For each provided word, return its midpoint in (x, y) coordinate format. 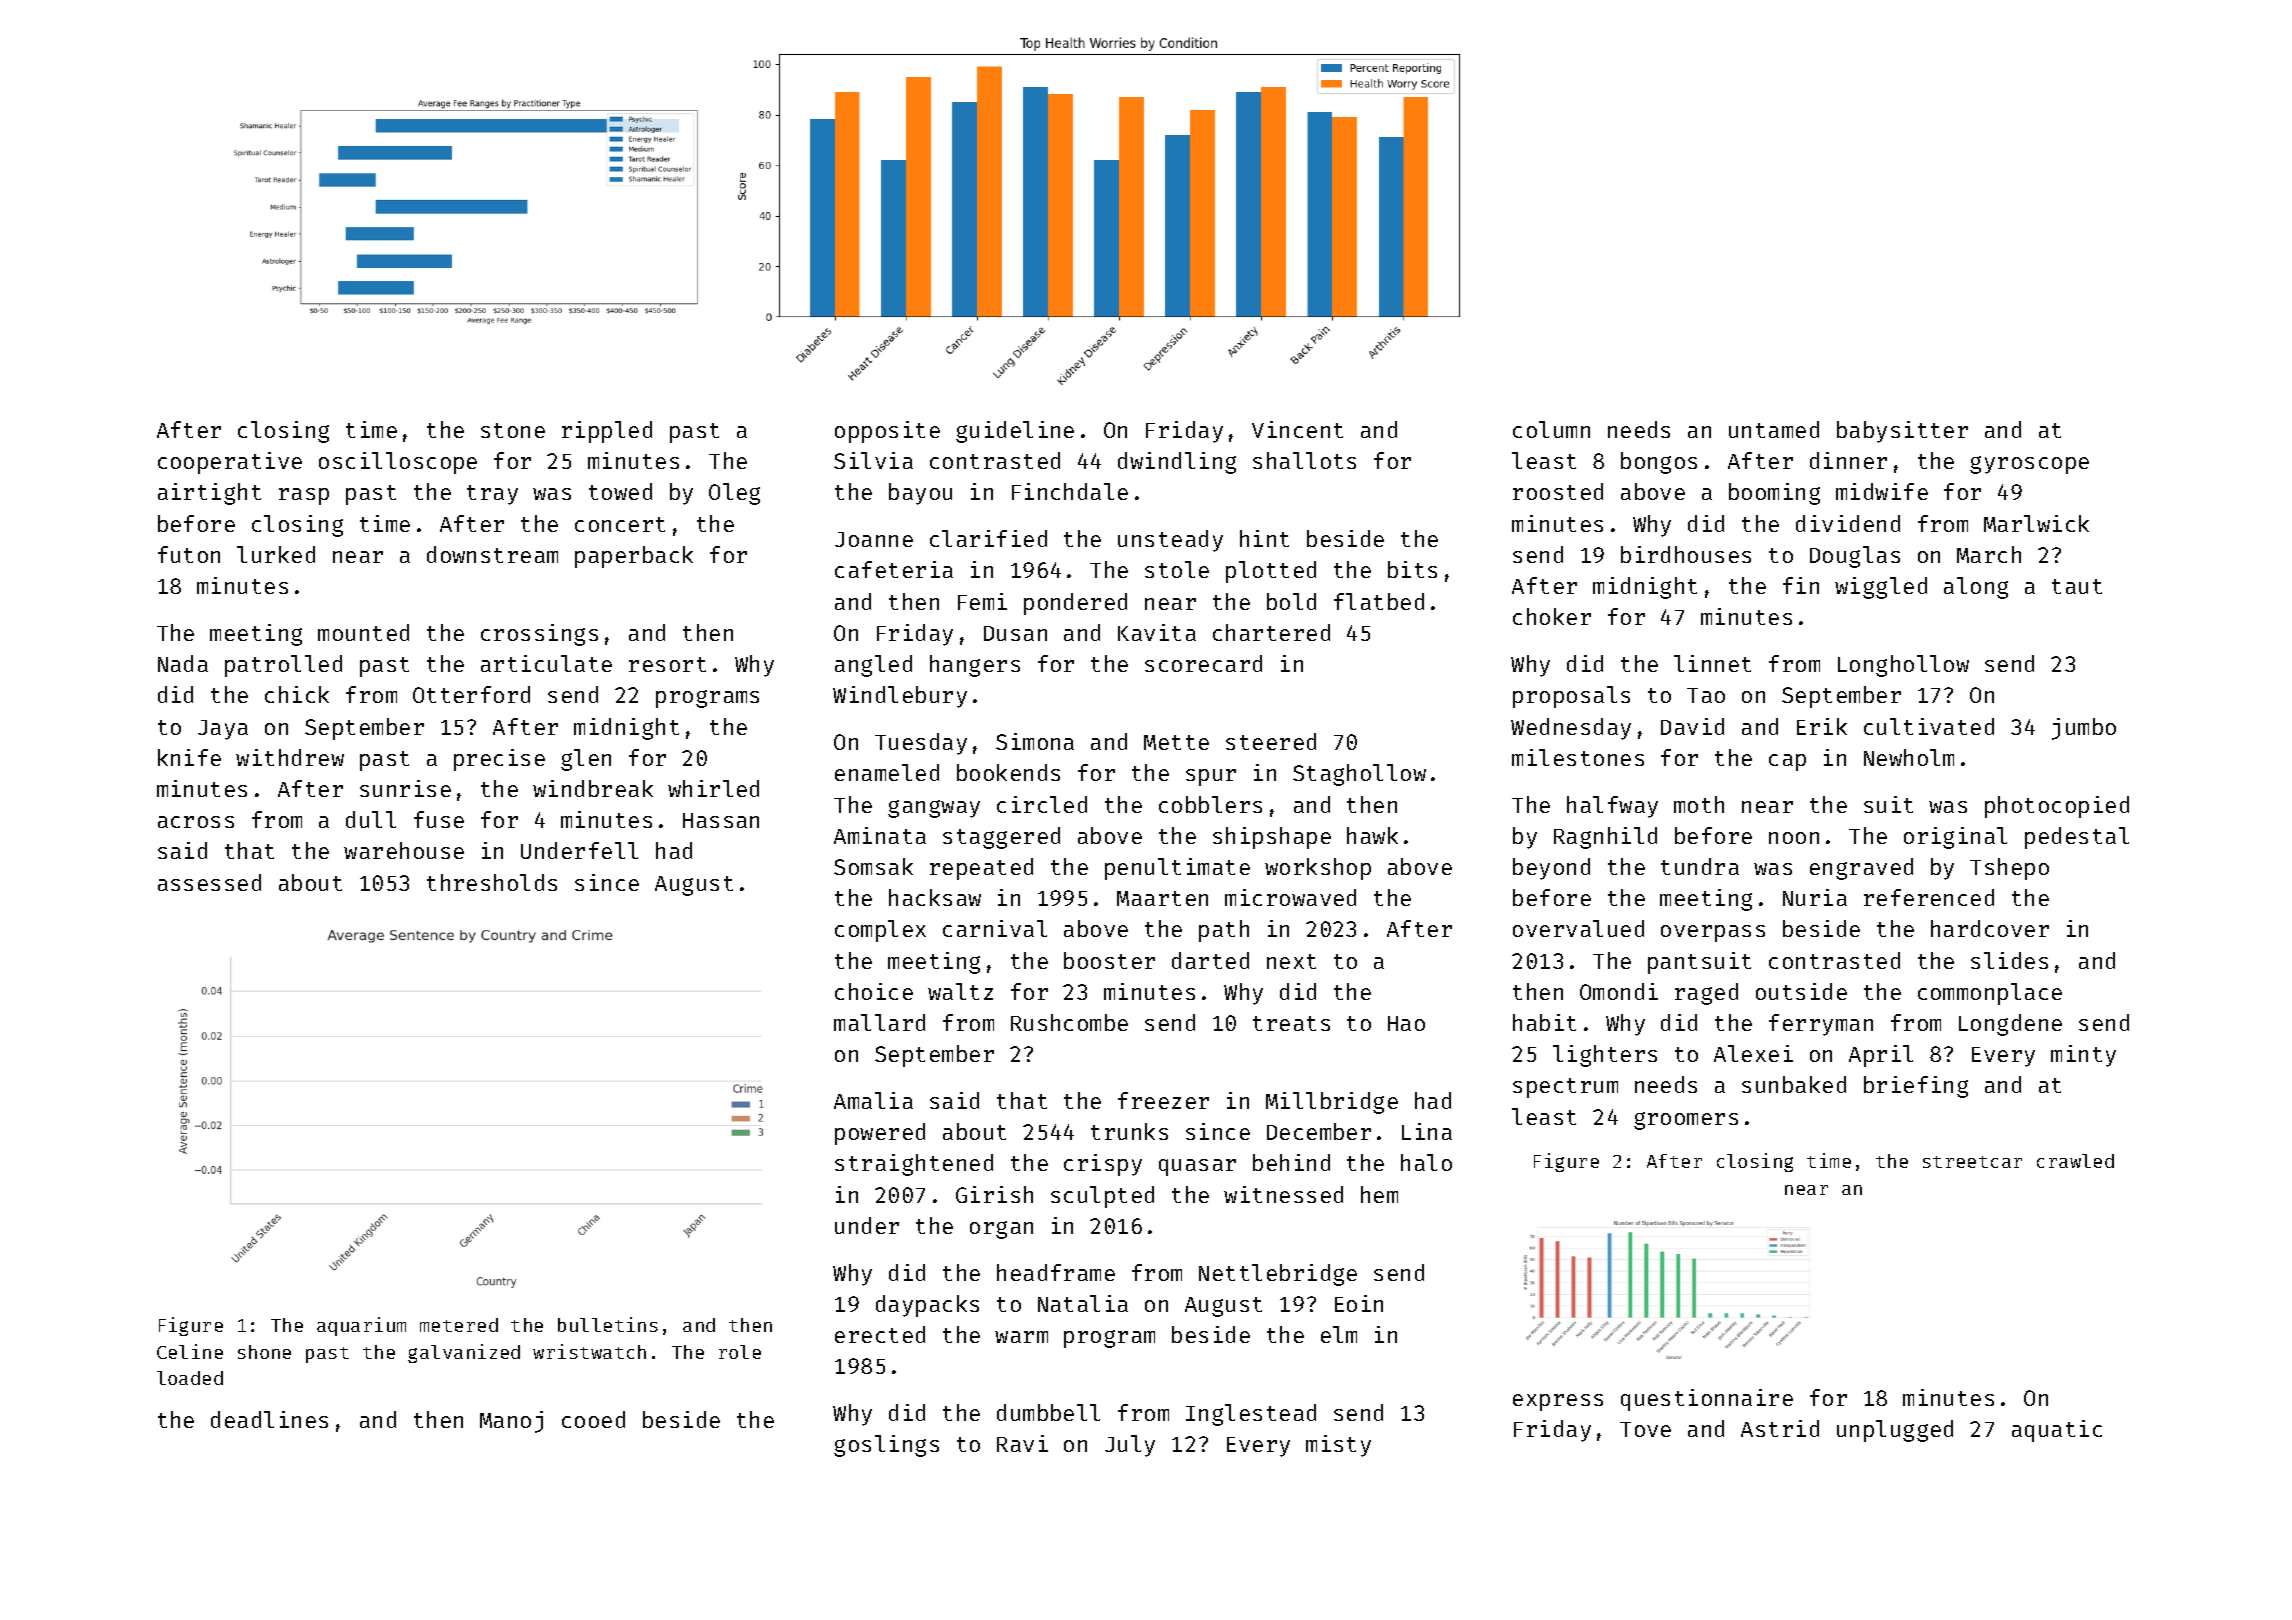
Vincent (1297, 429)
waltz (960, 991)
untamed (1774, 429)
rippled (607, 432)
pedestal (2077, 838)
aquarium (361, 1326)
